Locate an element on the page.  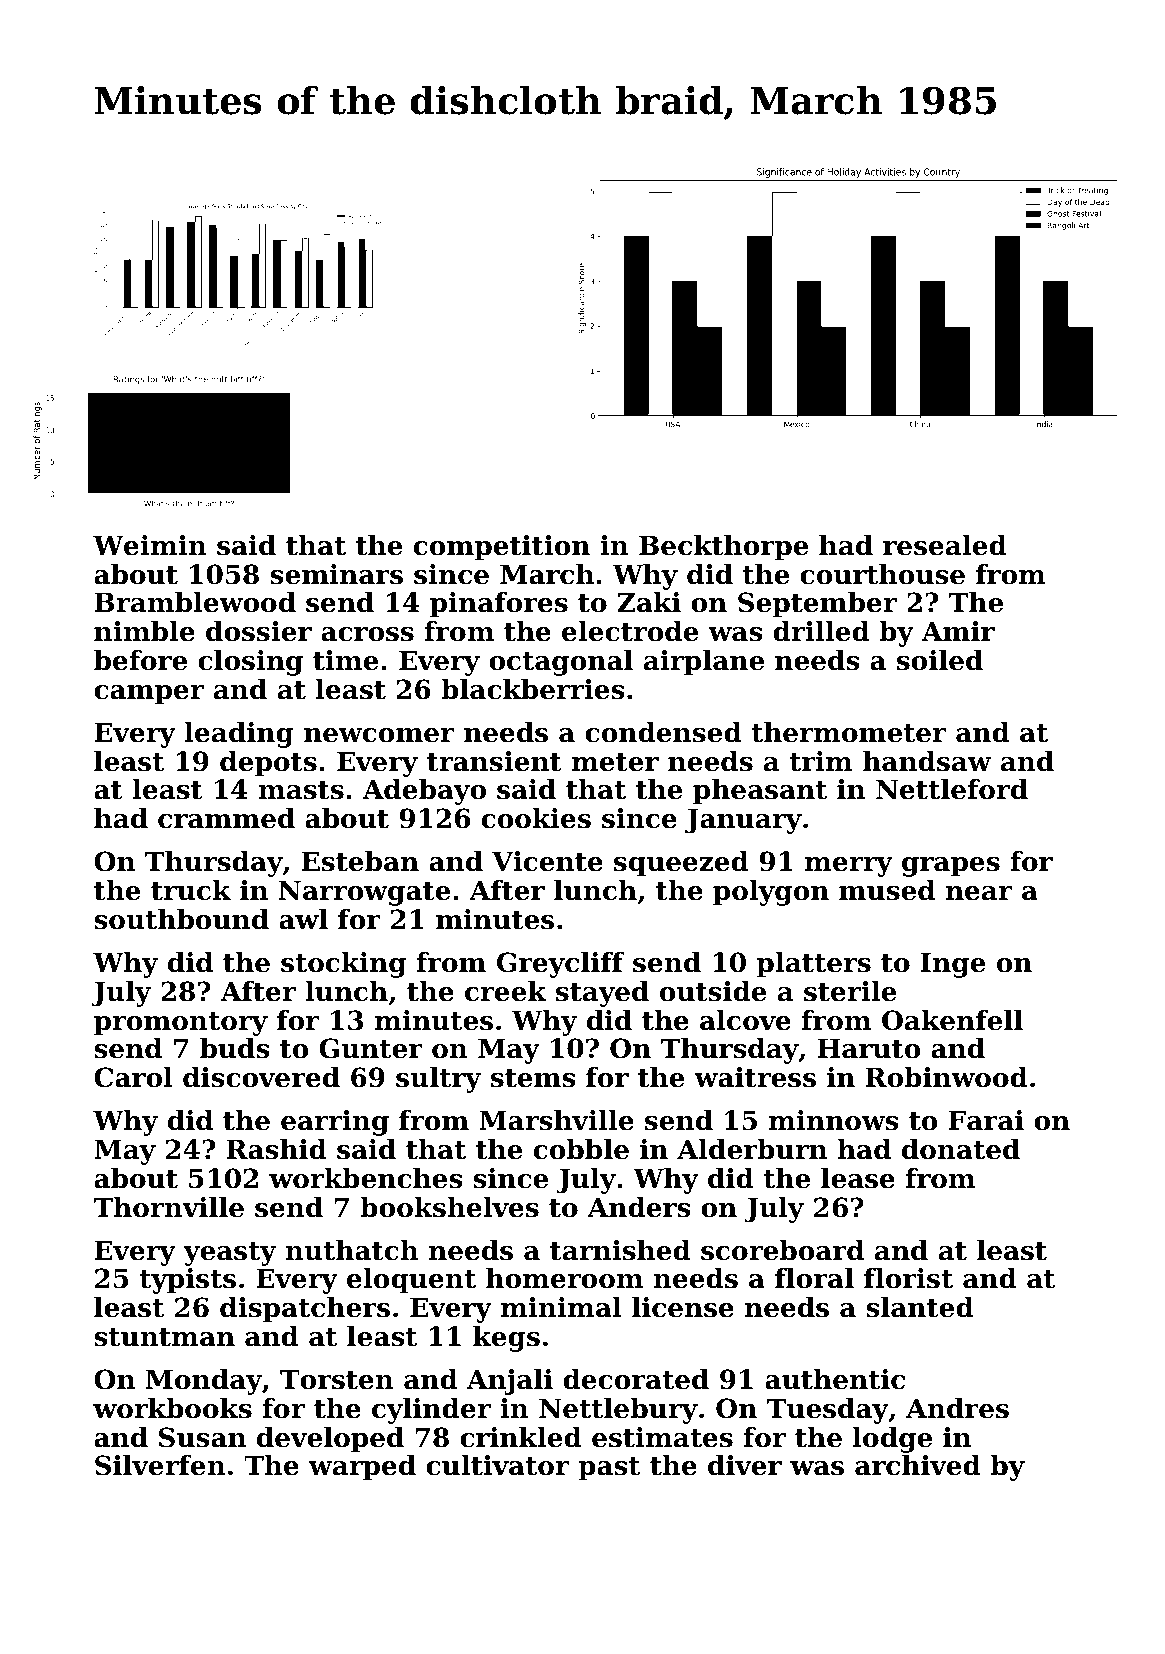
Nettleford is located at coordinates (952, 789).
